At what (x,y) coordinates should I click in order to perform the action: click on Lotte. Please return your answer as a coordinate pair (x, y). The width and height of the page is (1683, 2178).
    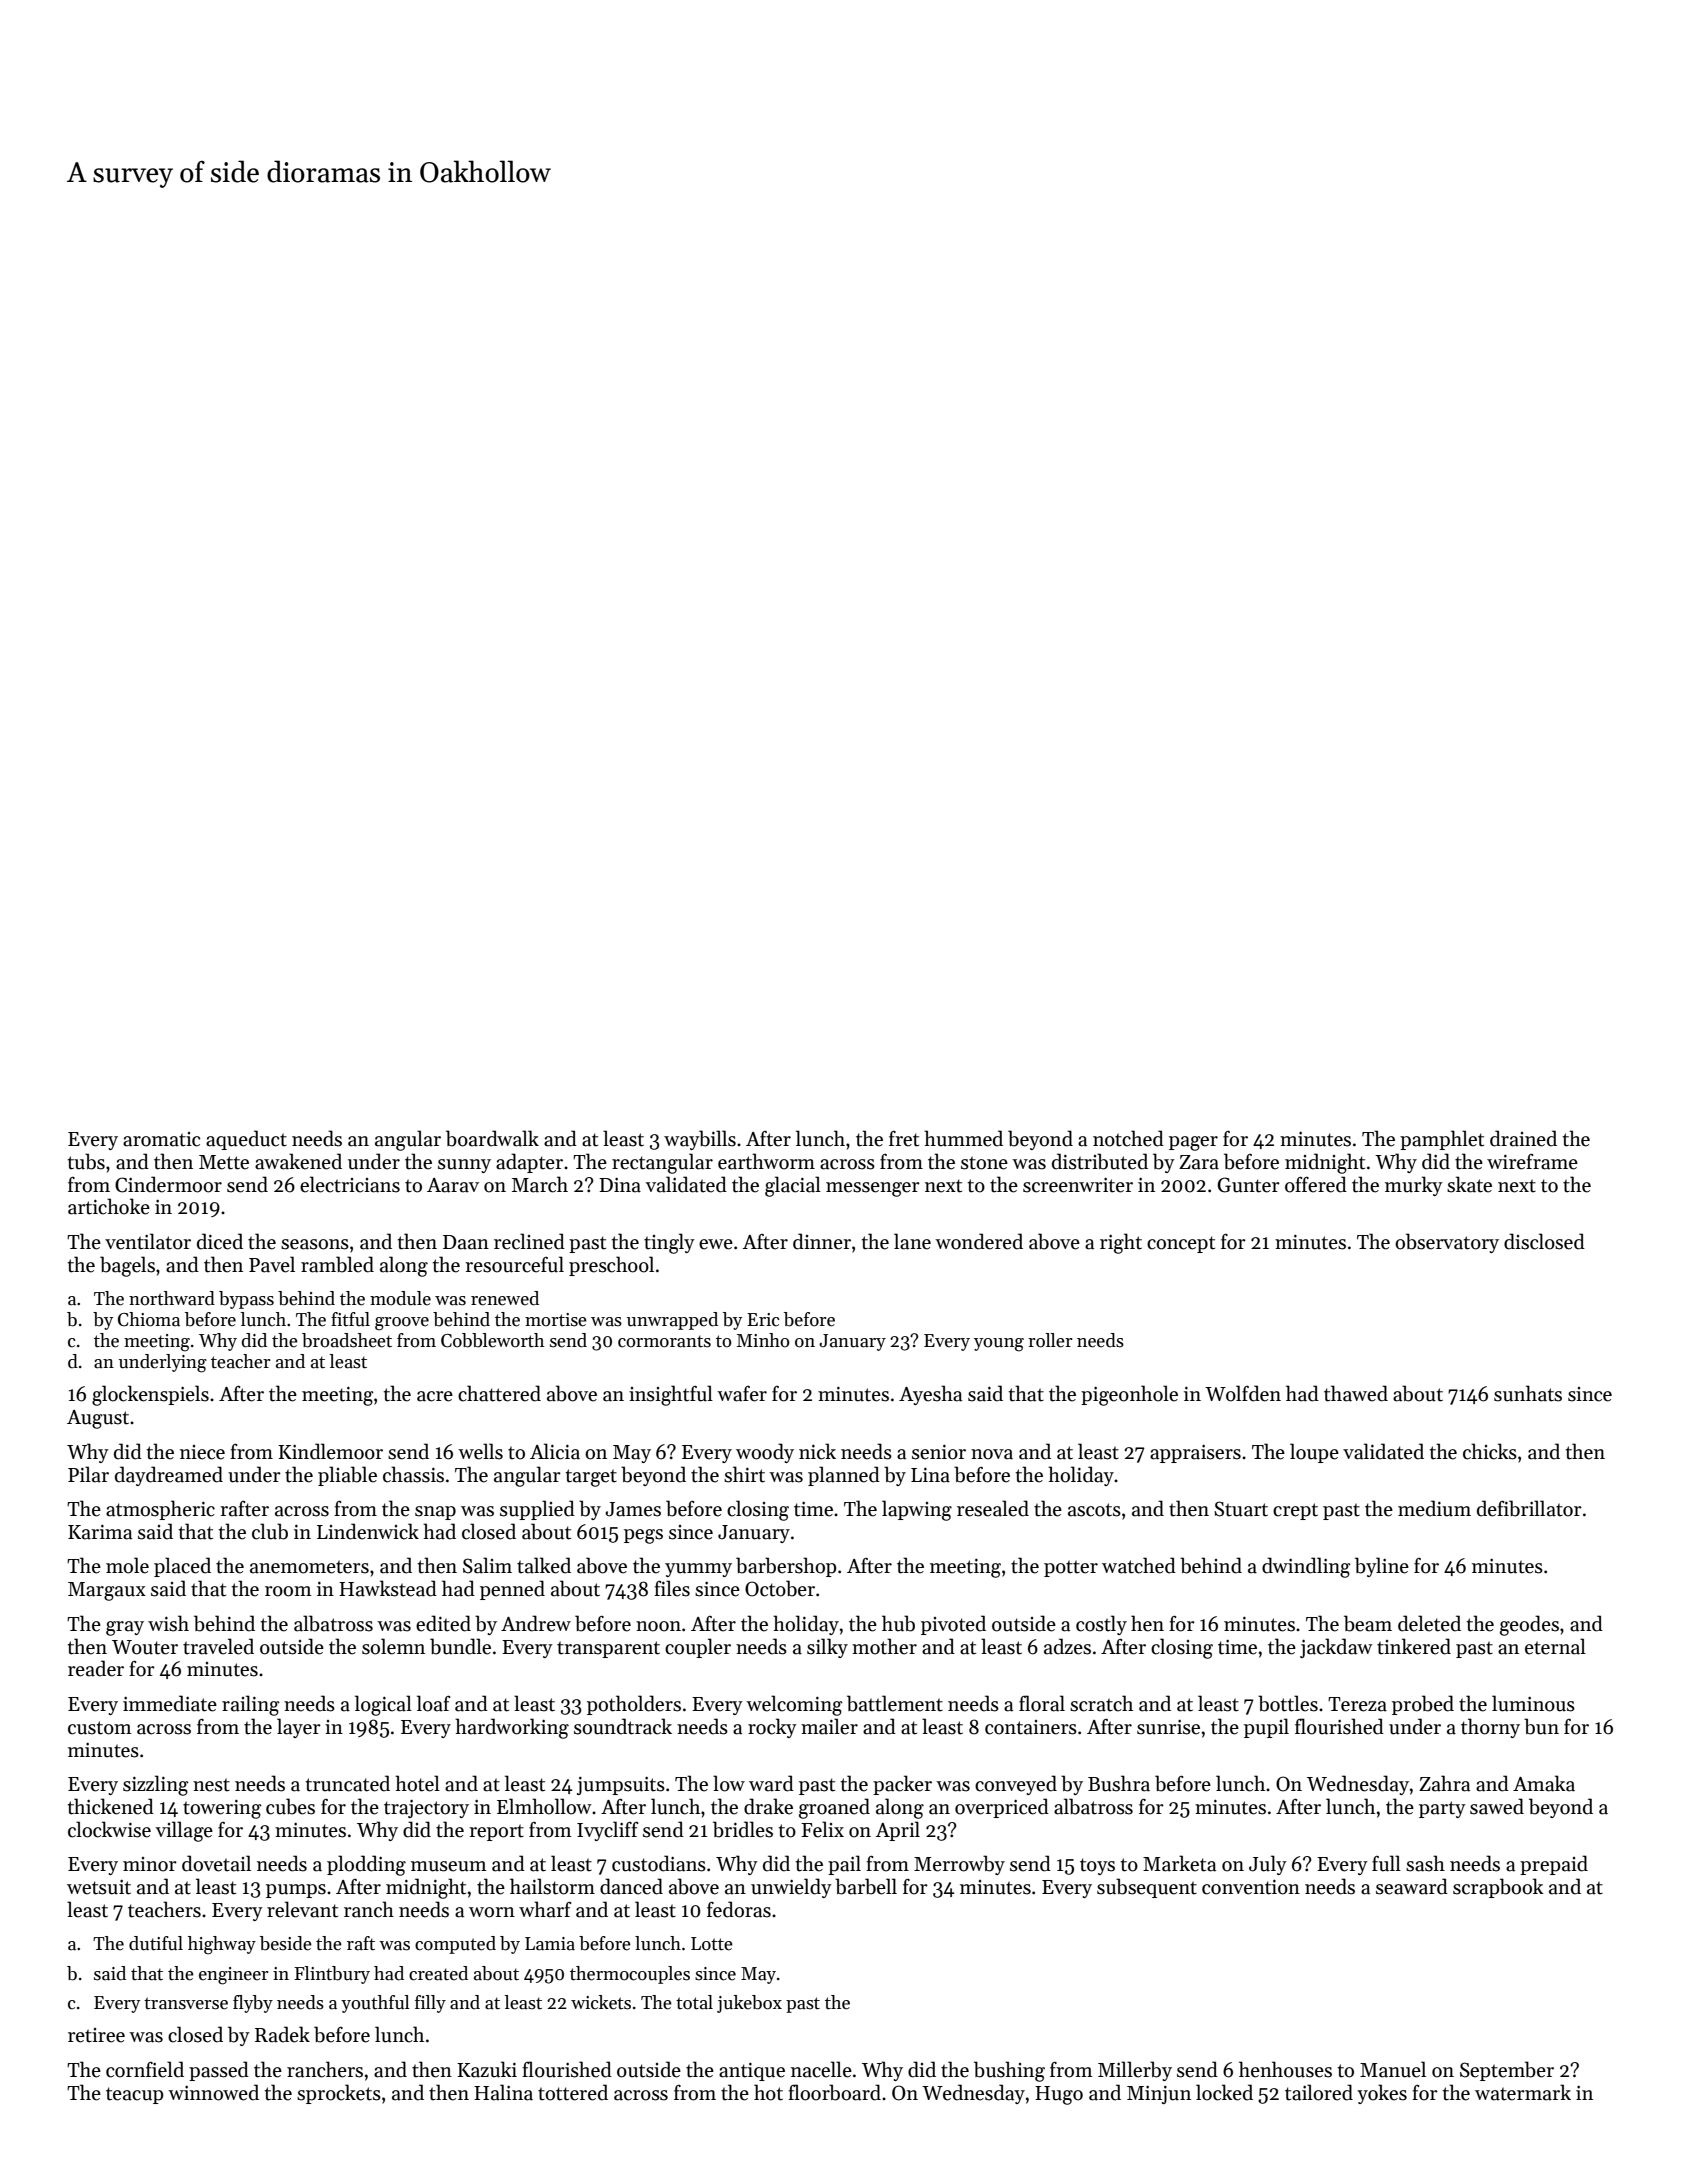
    Looking at the image, I should click on (712, 1944).
